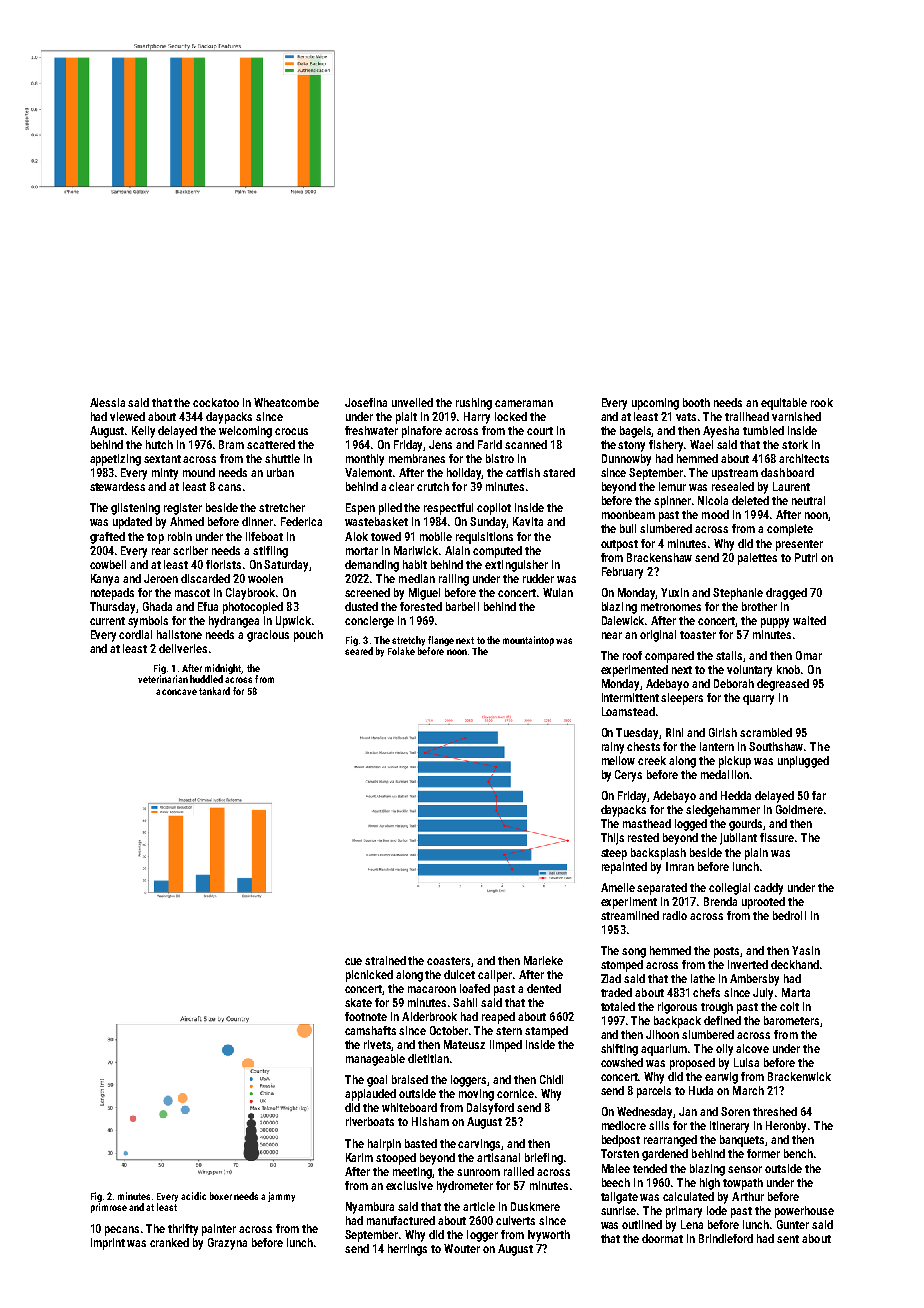  What do you see at coordinates (366, 402) in the image?
I see `Josefina` at bounding box center [366, 402].
